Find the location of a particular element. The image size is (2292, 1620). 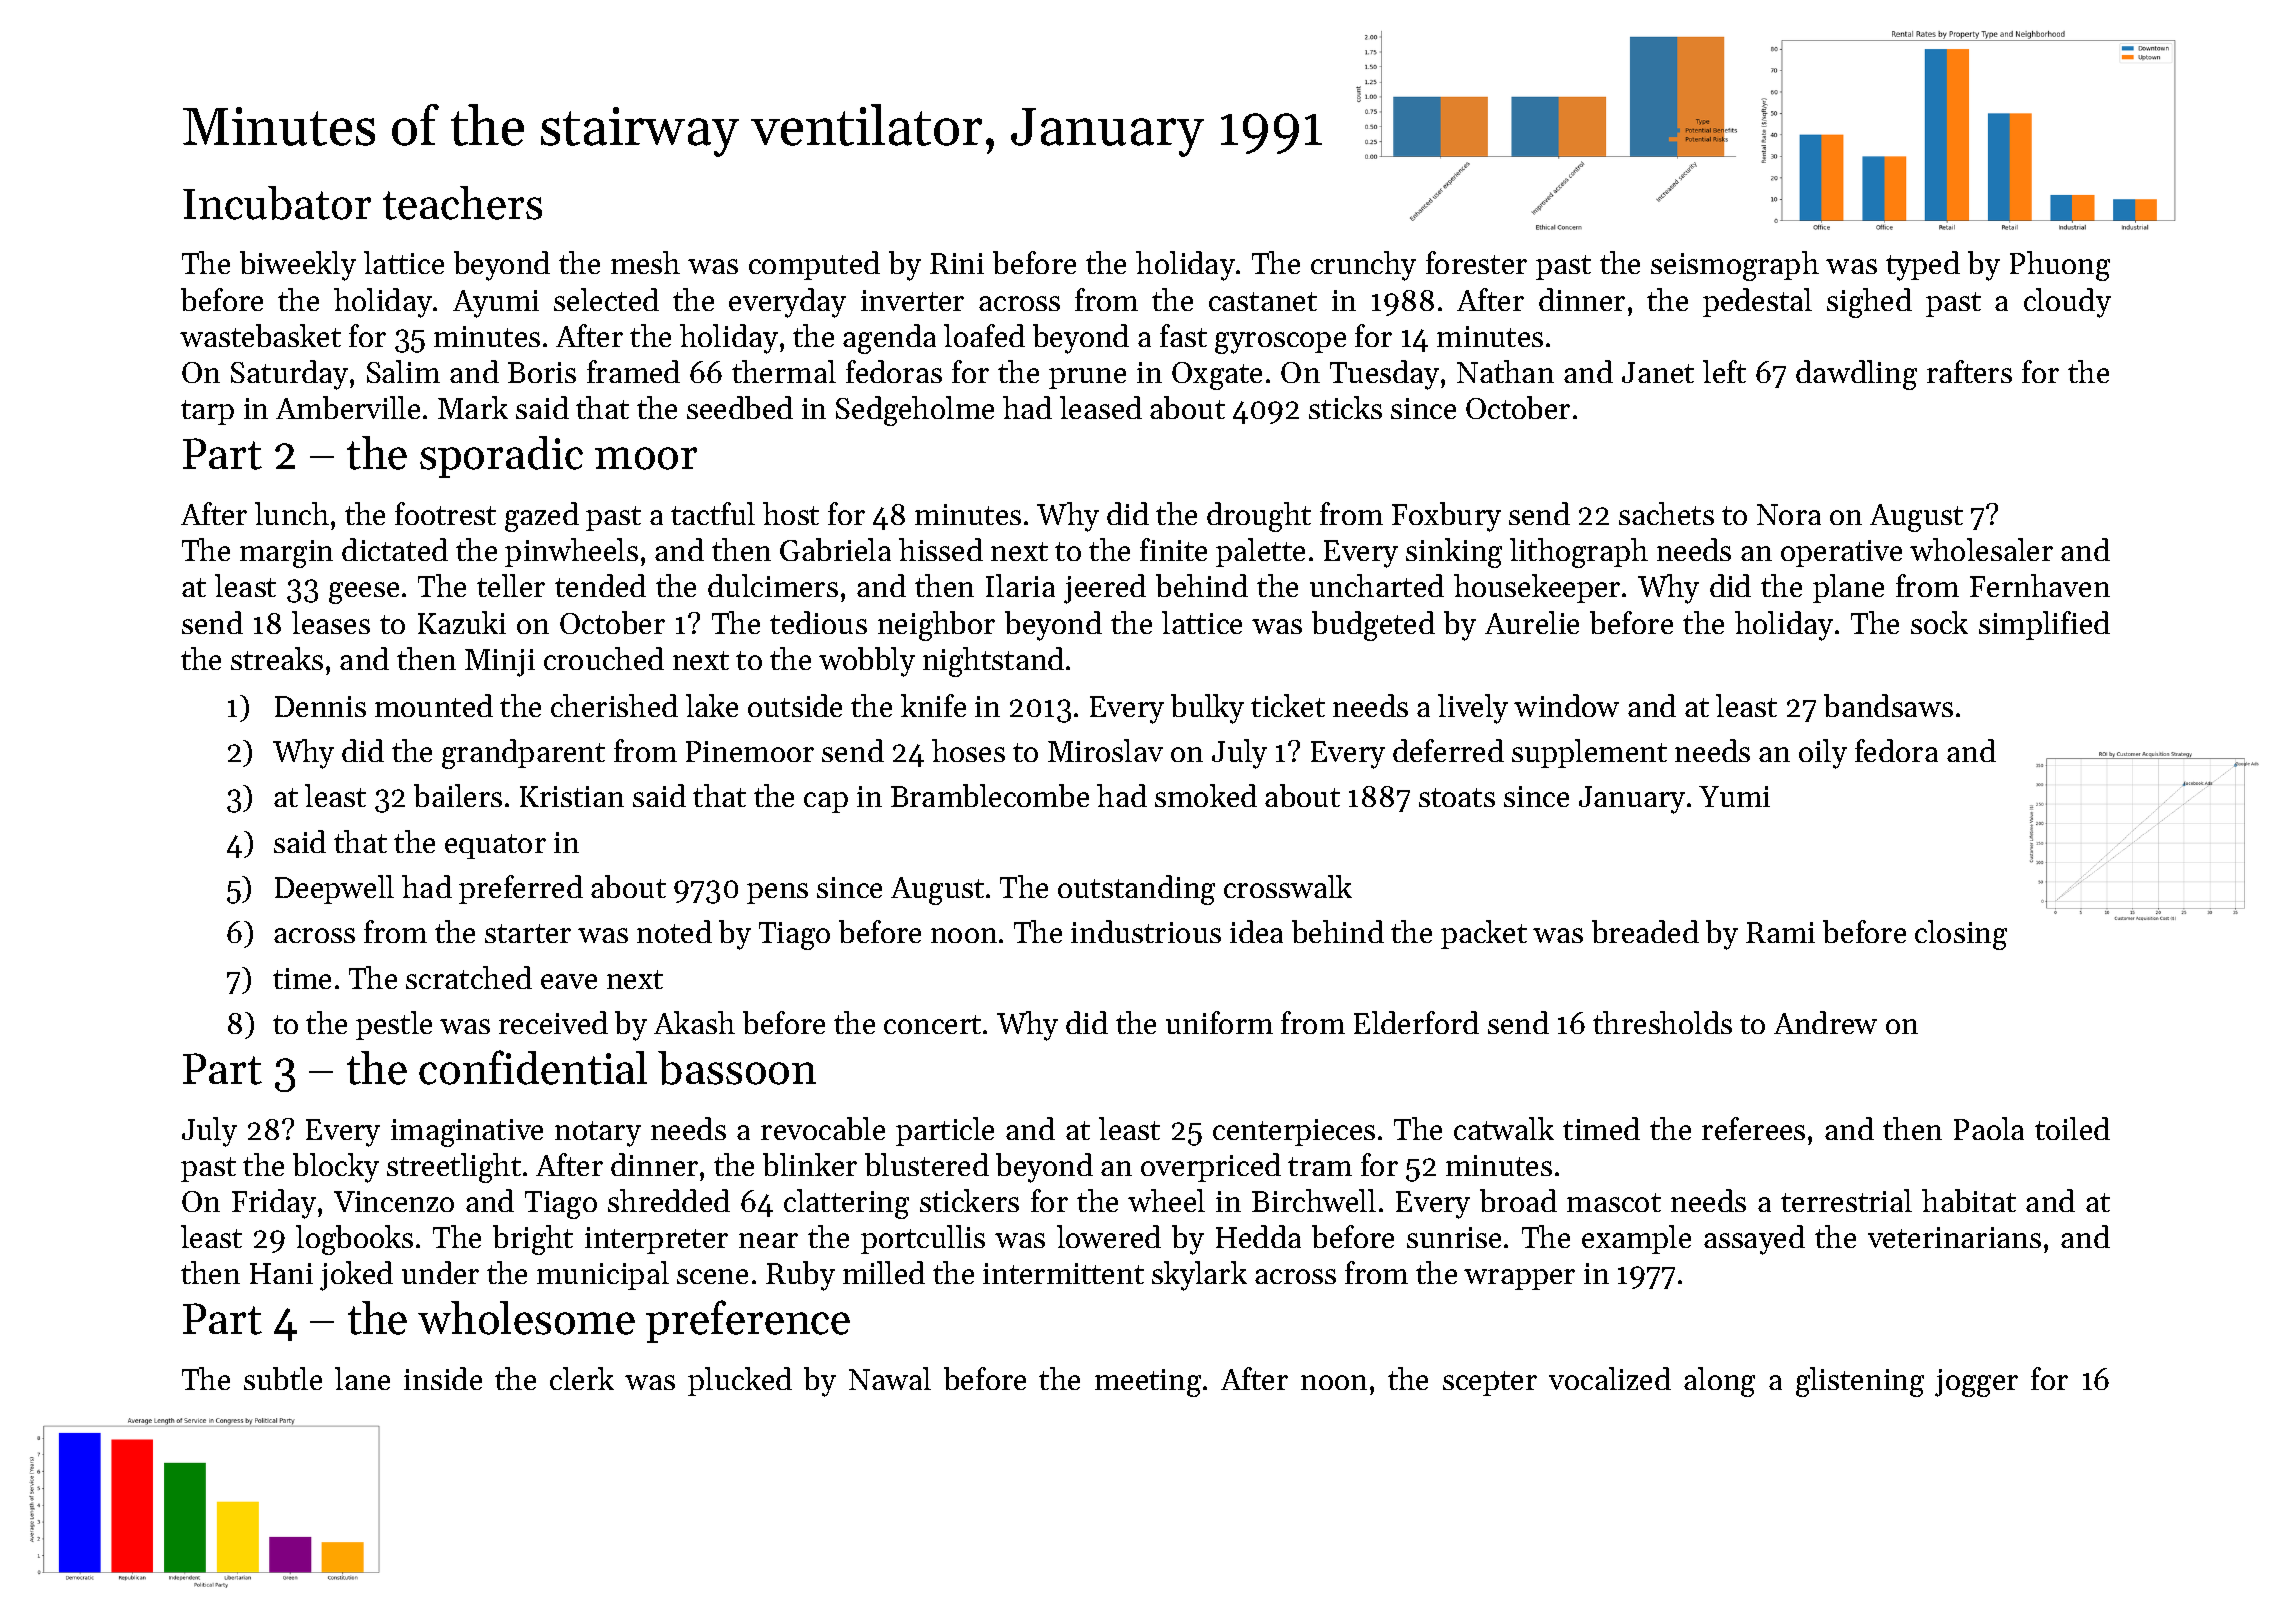

crunchy is located at coordinates (1363, 266).
